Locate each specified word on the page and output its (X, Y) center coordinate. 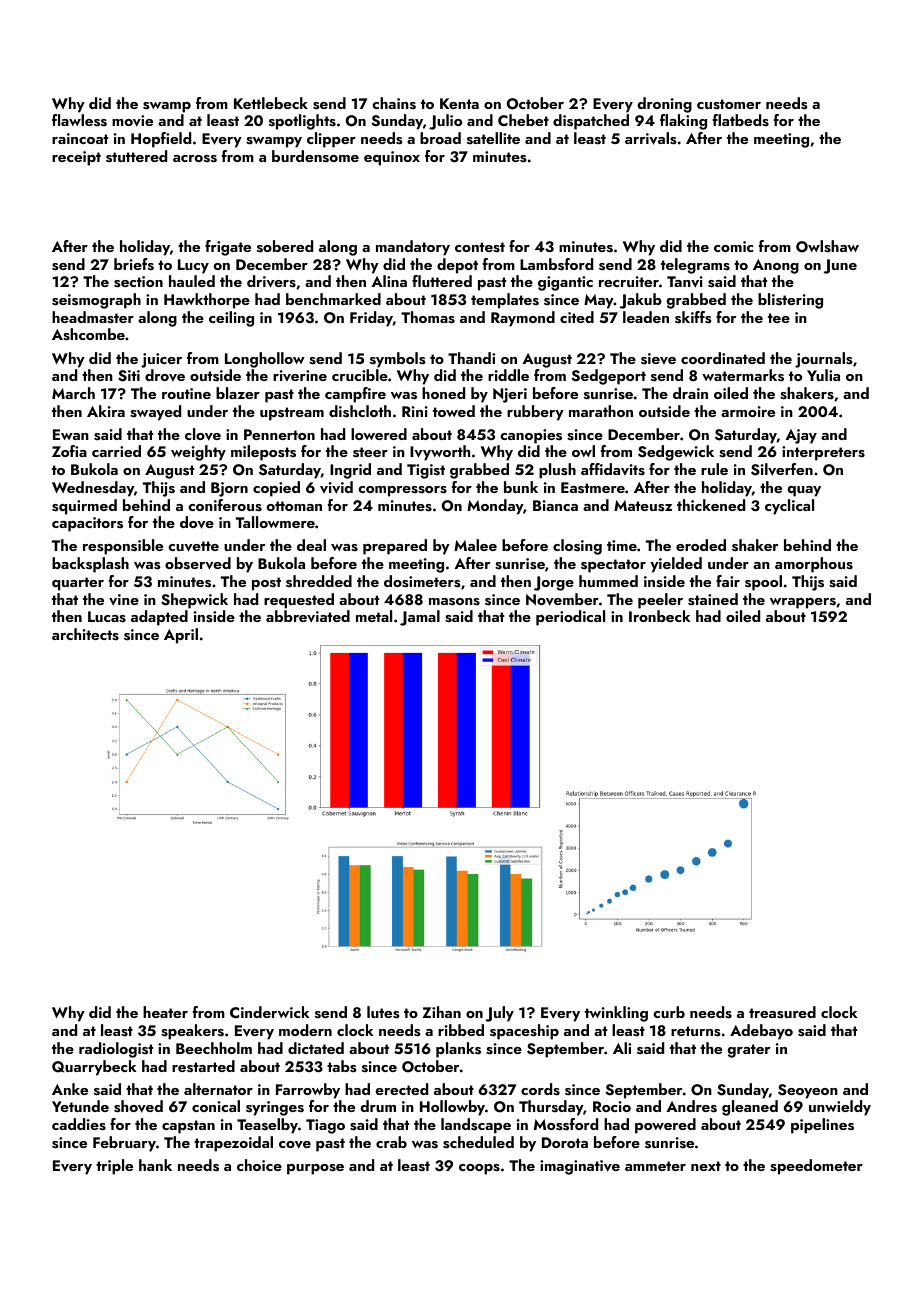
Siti (129, 376)
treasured (782, 1012)
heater (165, 1012)
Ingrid (350, 471)
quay (804, 491)
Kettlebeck (271, 103)
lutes (383, 1012)
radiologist (116, 1050)
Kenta (459, 103)
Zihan (441, 1012)
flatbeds (741, 120)
